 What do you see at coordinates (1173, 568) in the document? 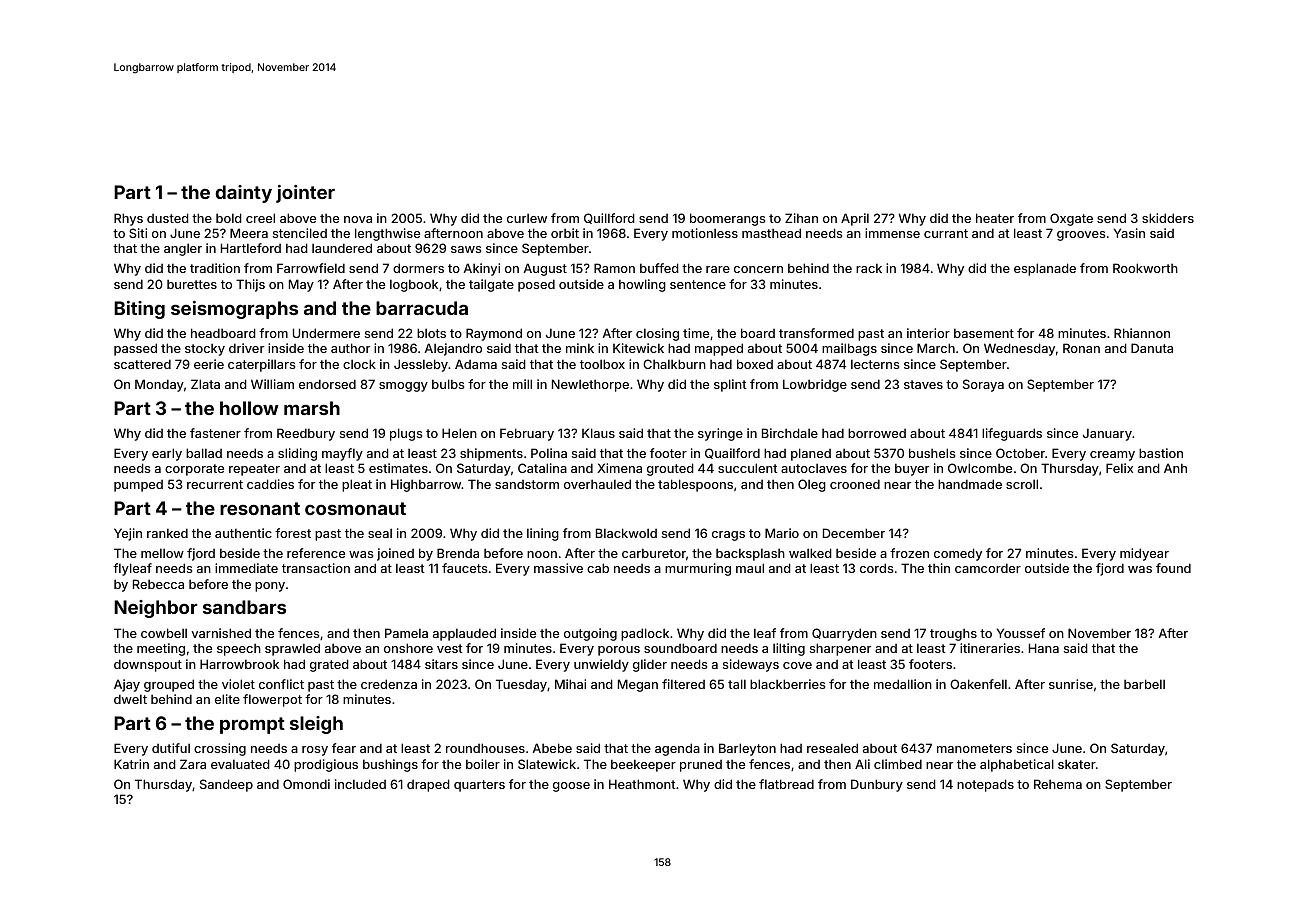
I see `found` at bounding box center [1173, 568].
